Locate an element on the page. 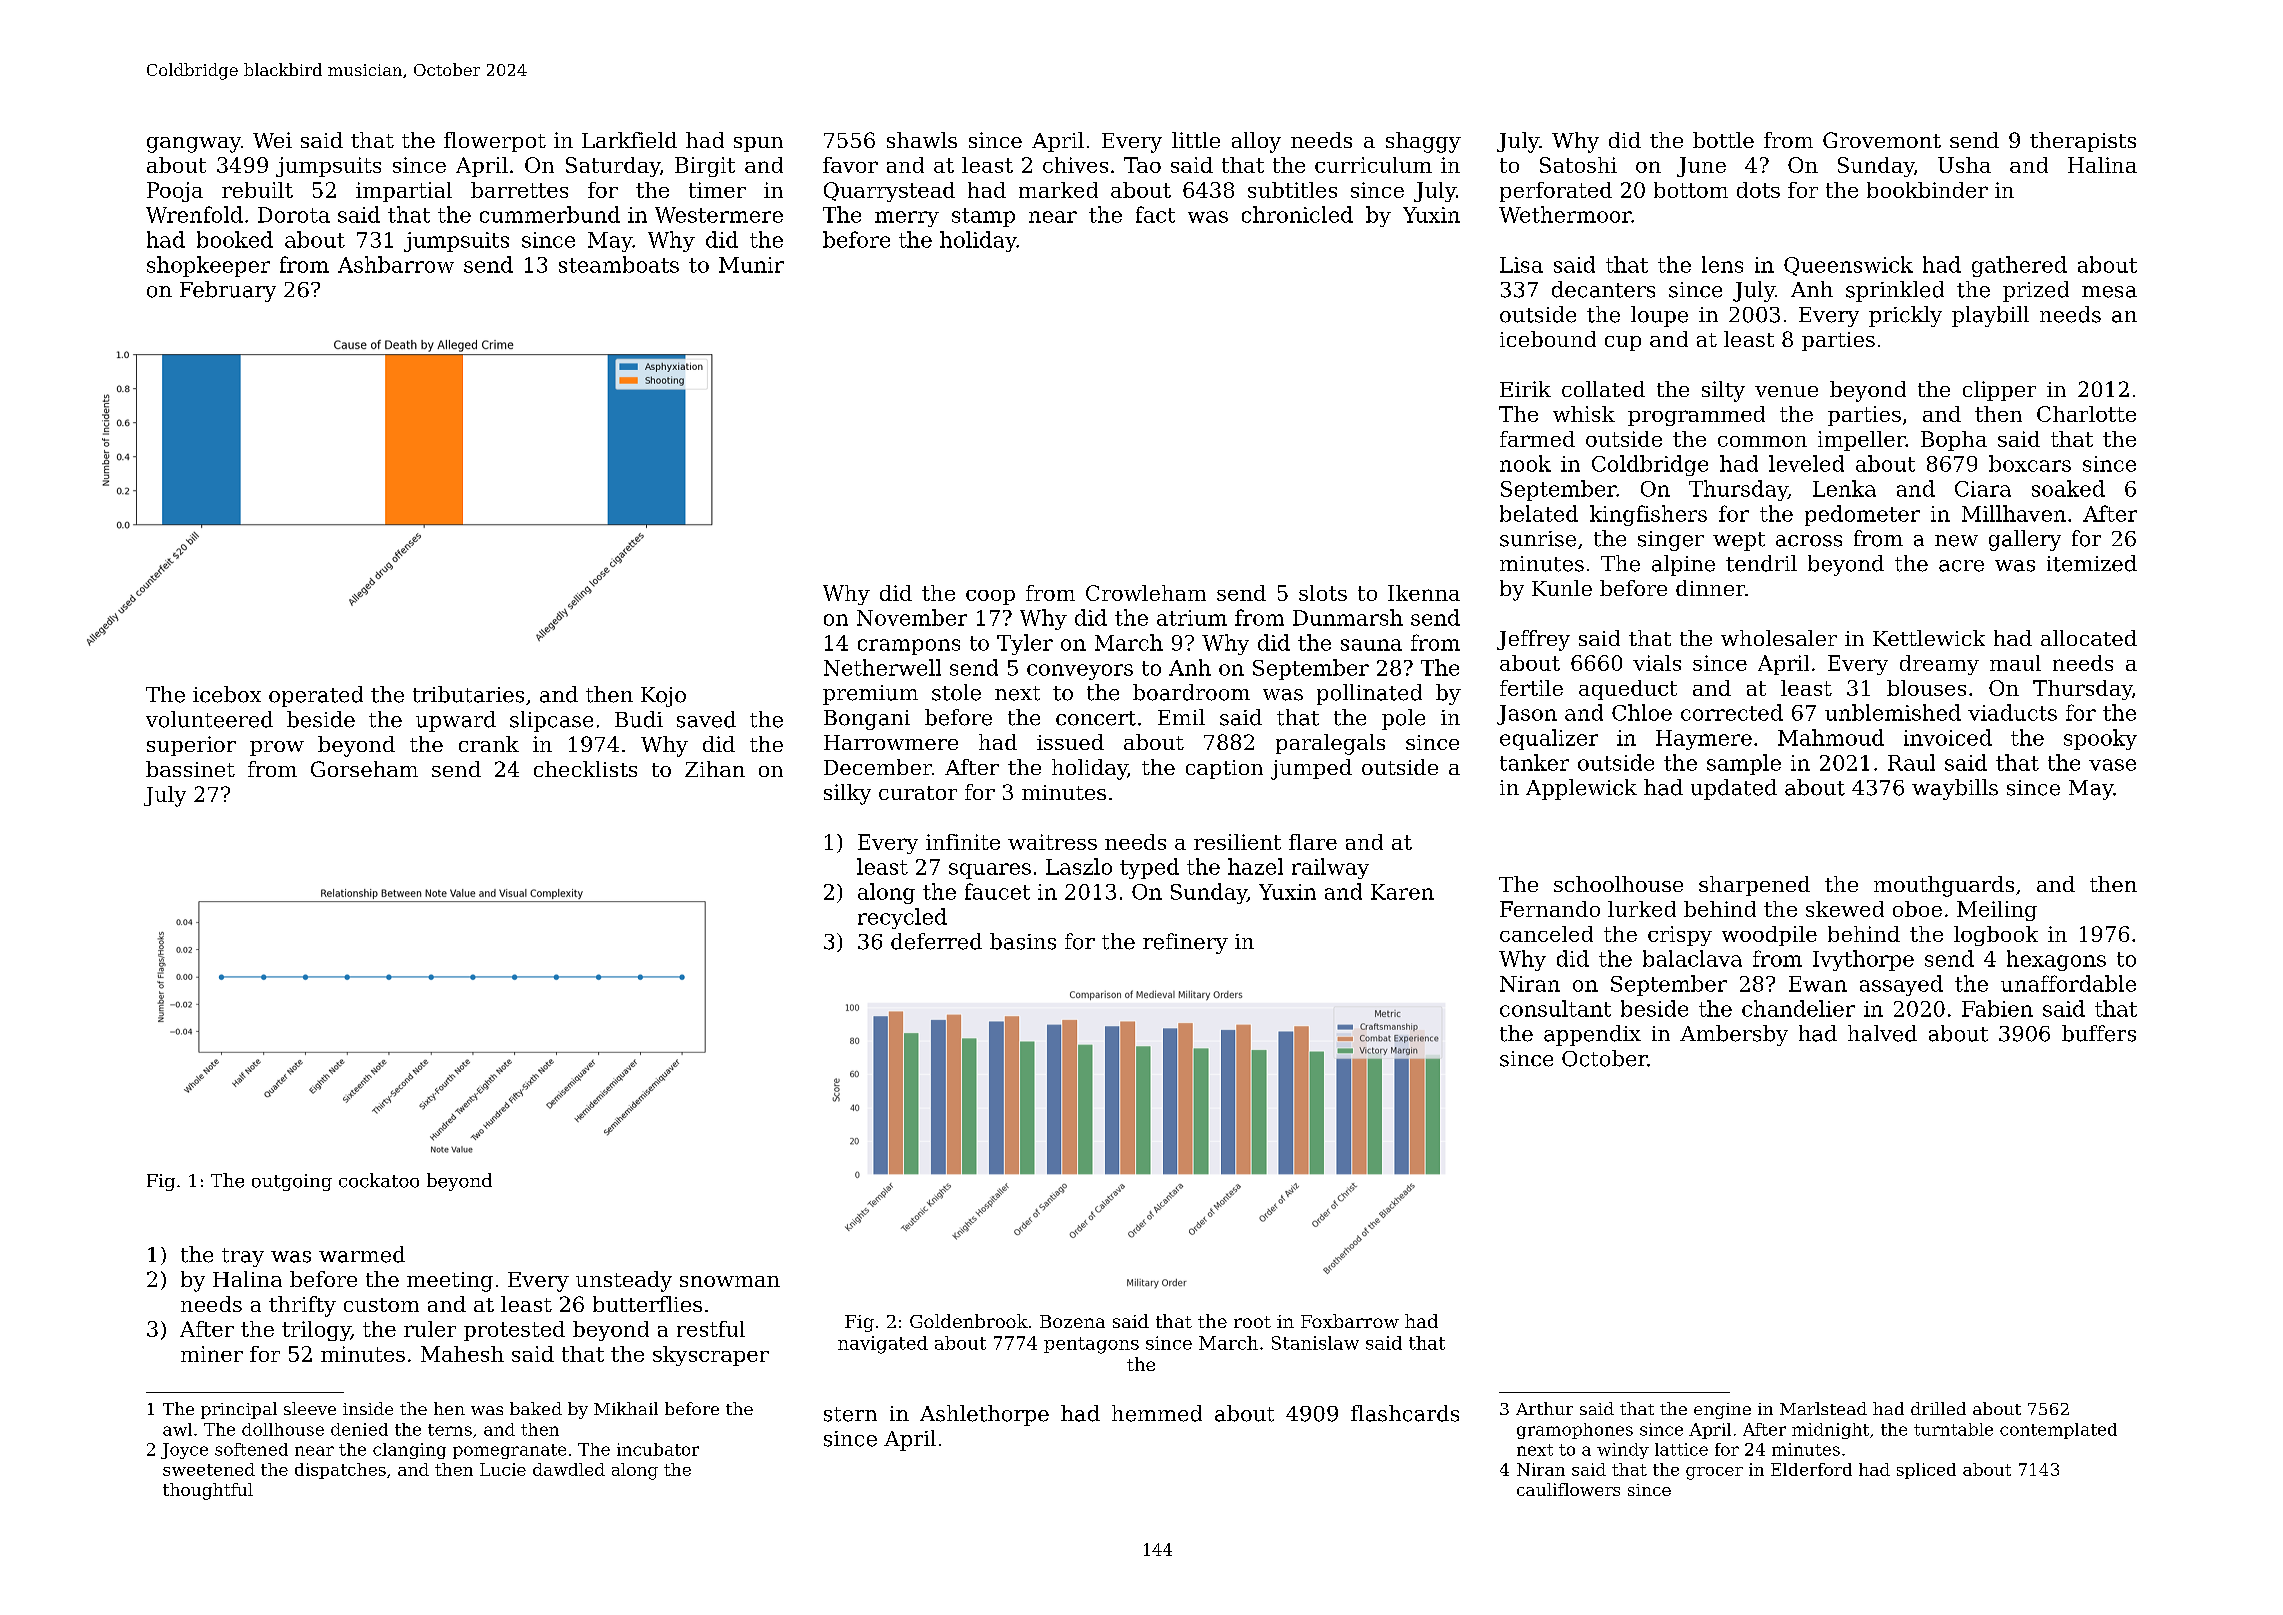 Image resolution: width=2283 pixels, height=1615 pixels. bottle is located at coordinates (1723, 140).
